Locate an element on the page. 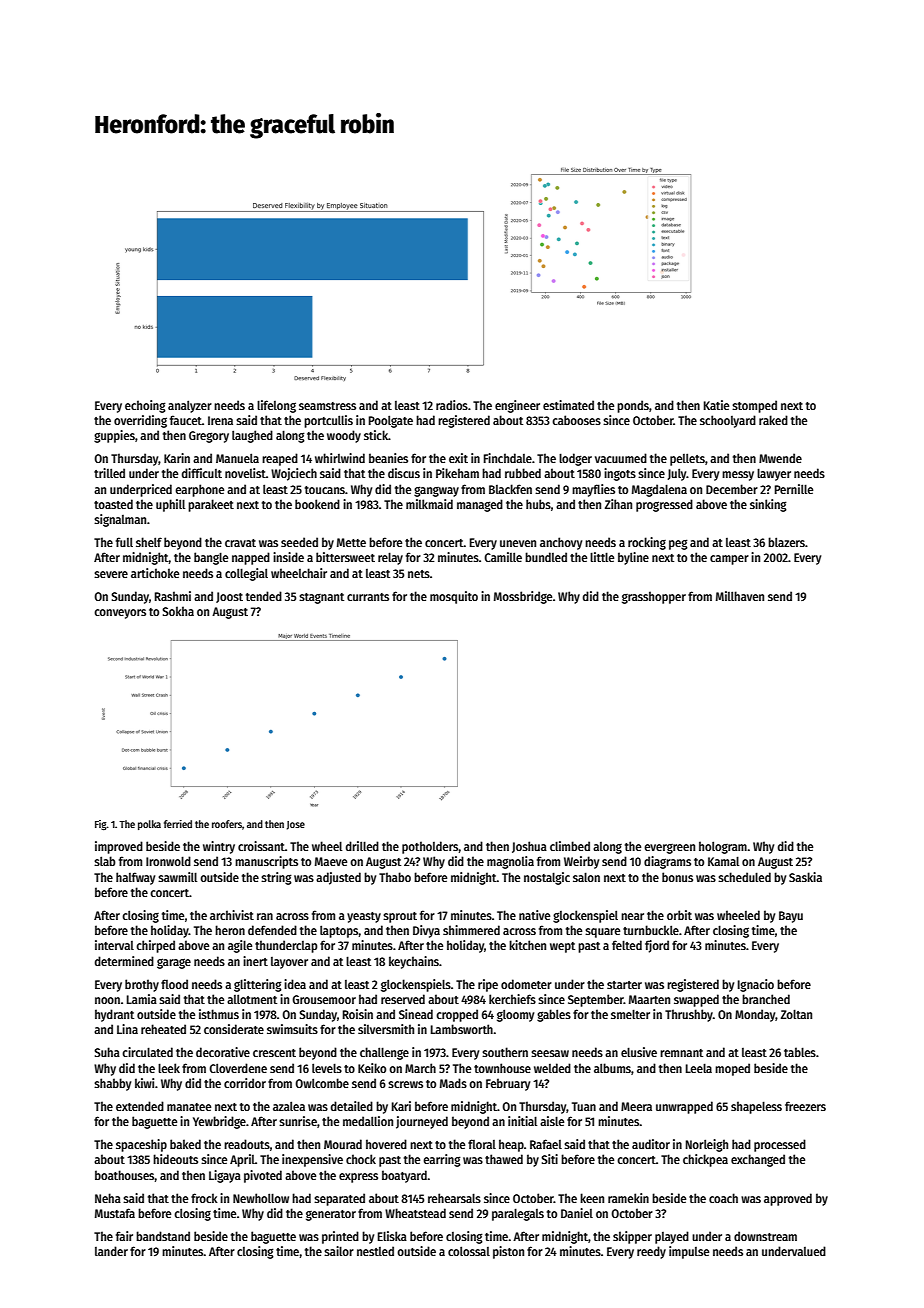 This document has width=924, height=1308. Bayu is located at coordinates (791, 917).
